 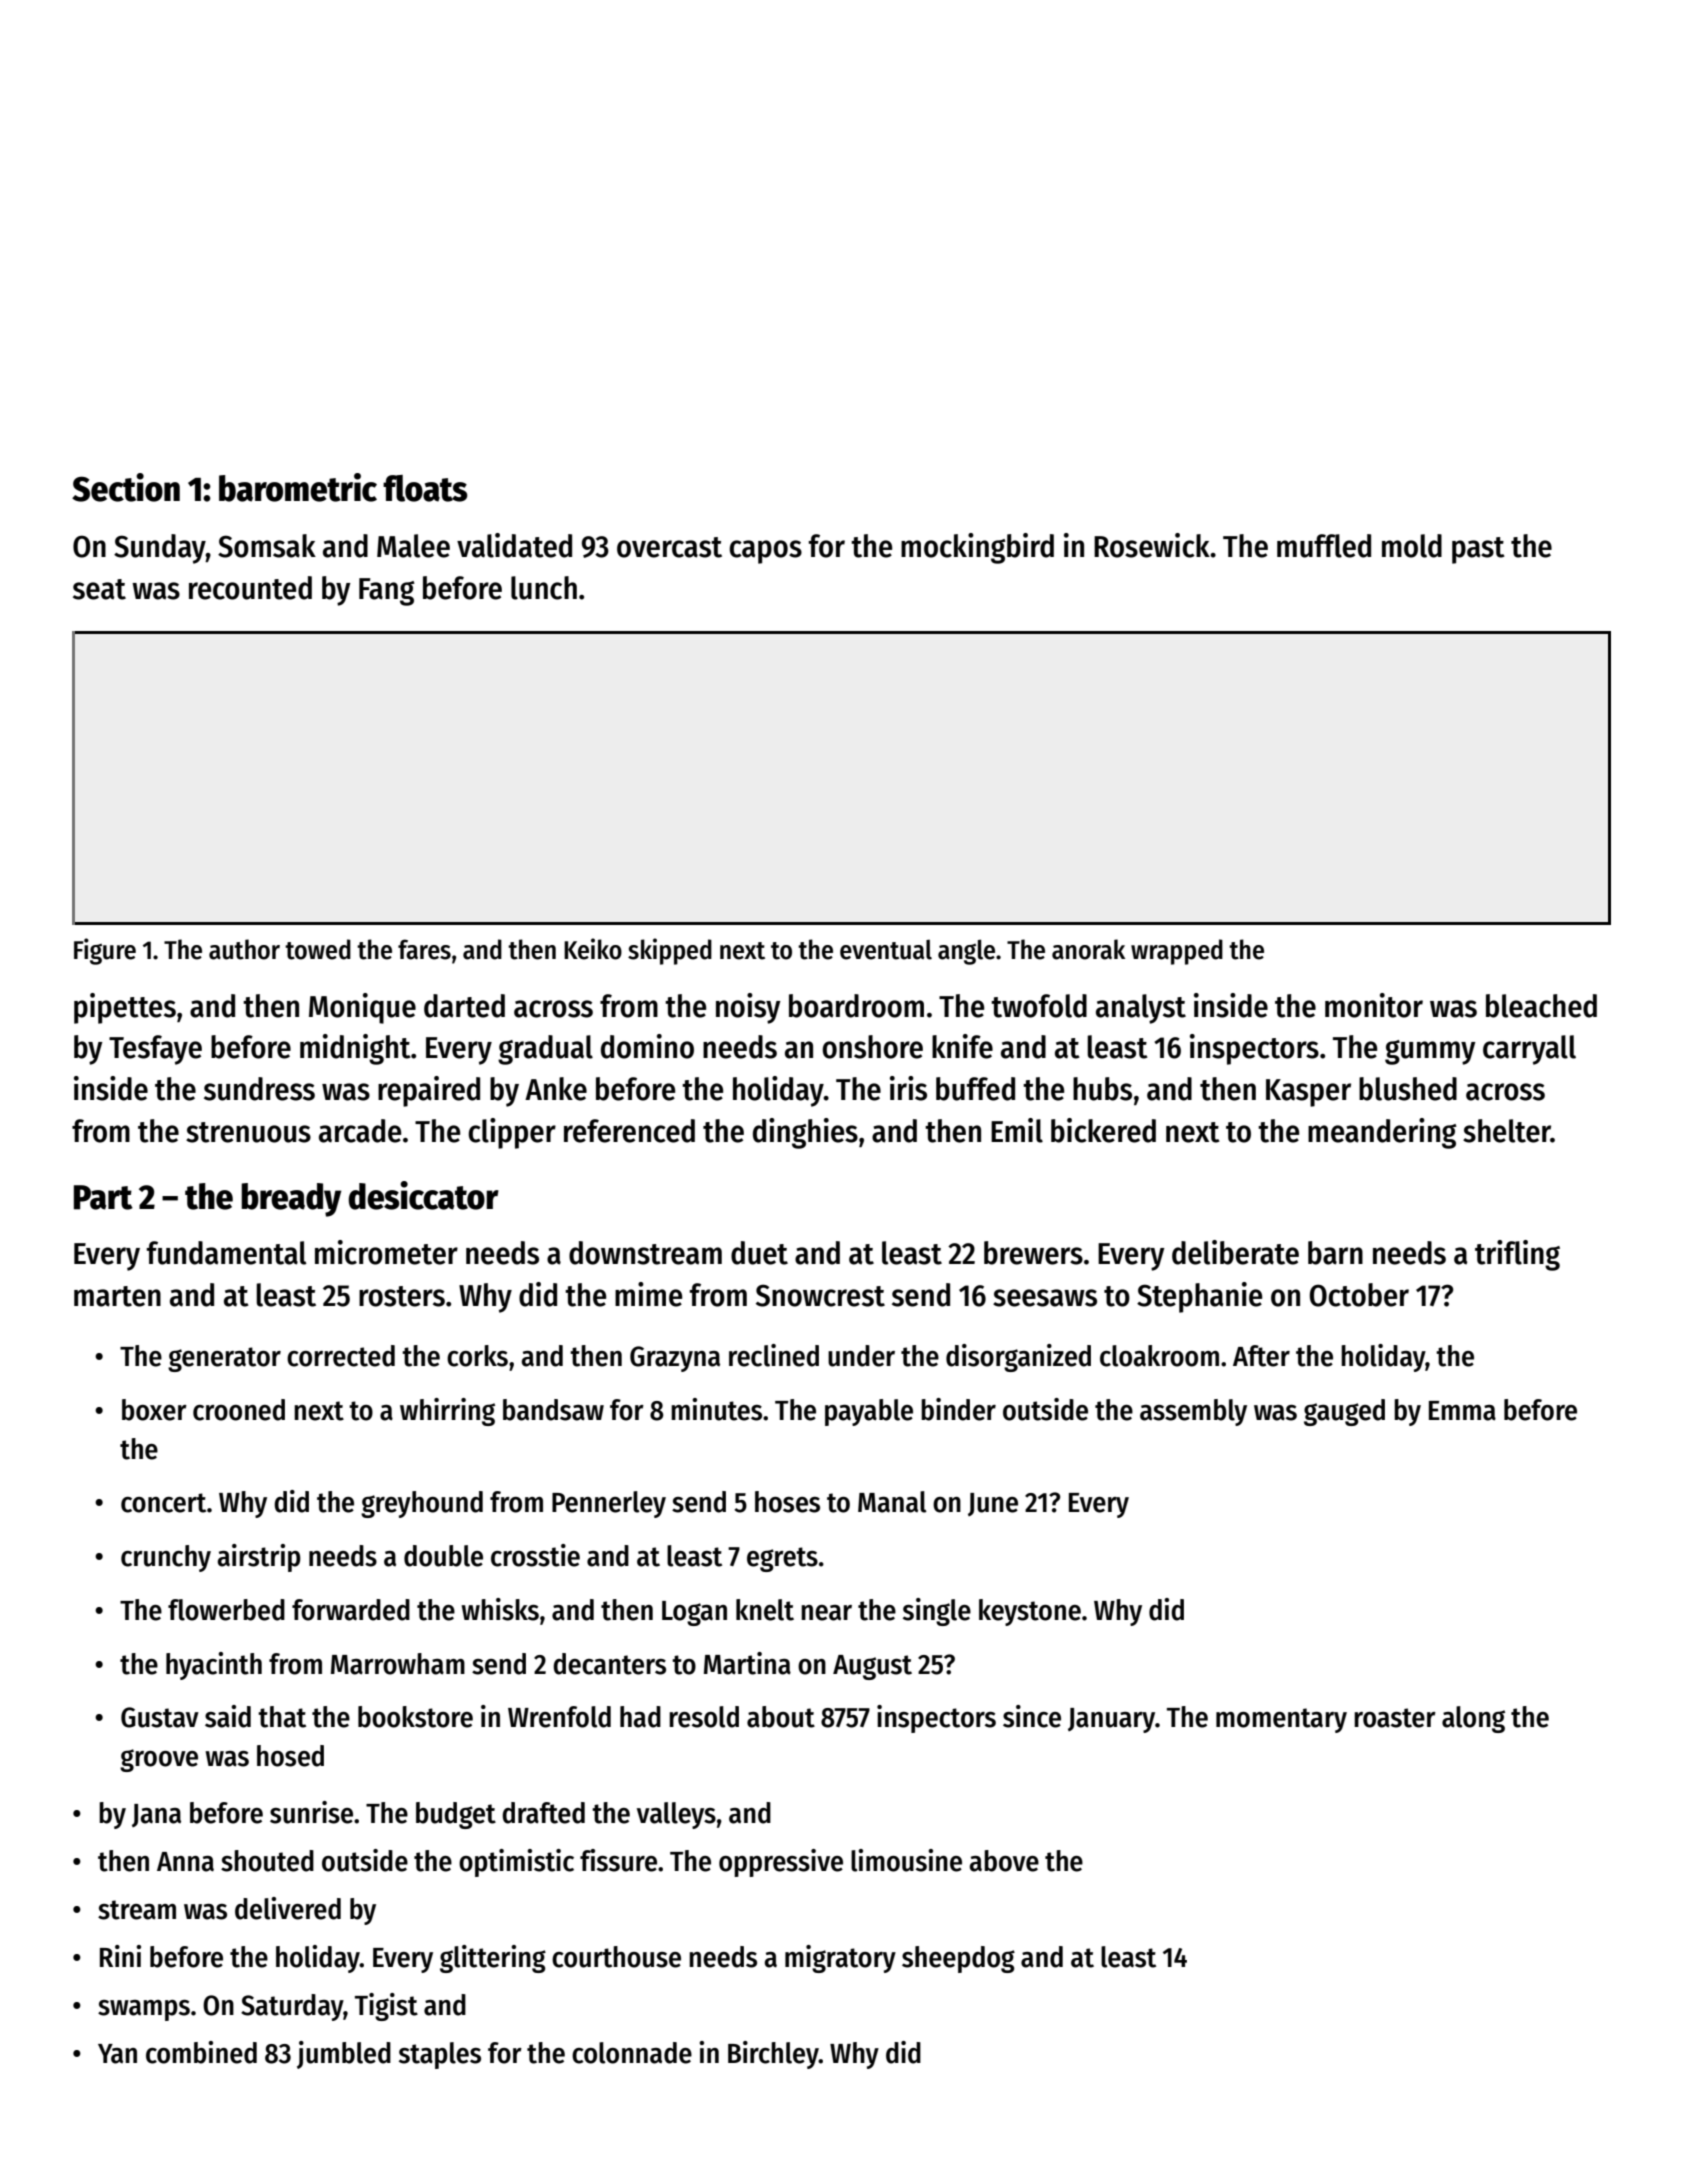 What do you see at coordinates (886, 950) in the document?
I see `eventual` at bounding box center [886, 950].
